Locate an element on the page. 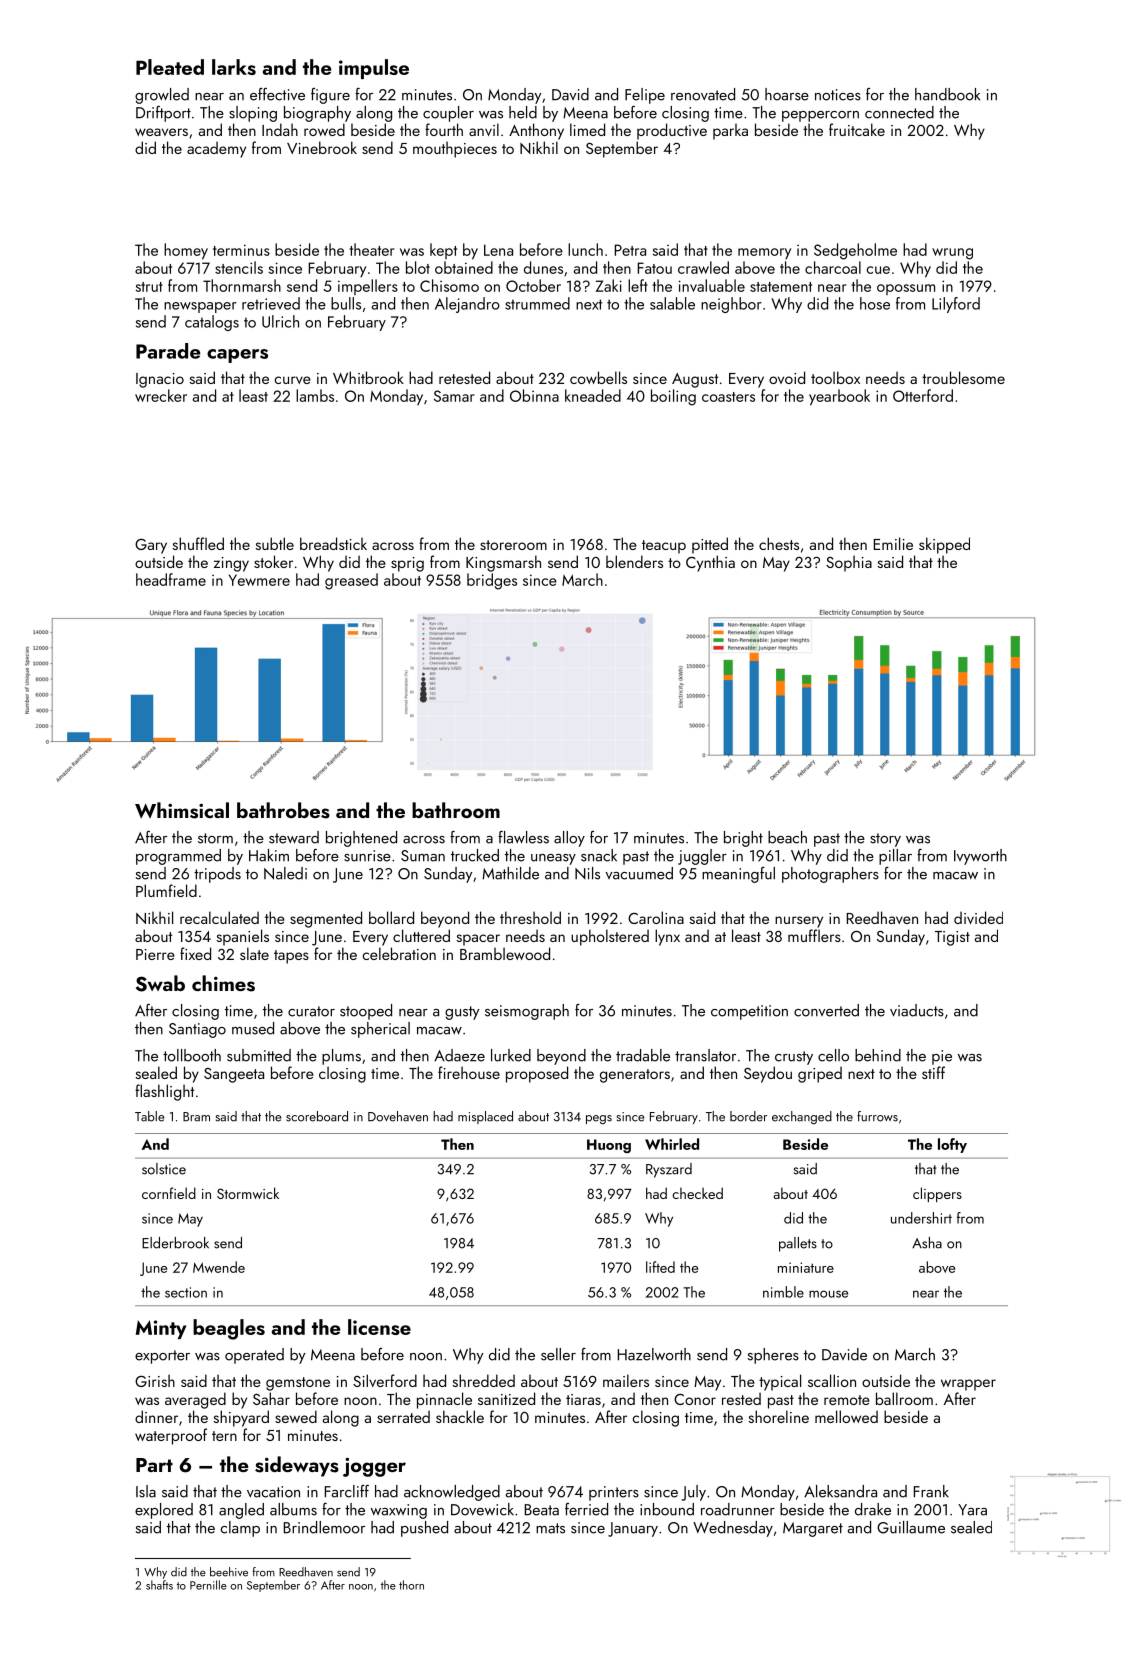 The width and height of the image is (1143, 1656). storeroom is located at coordinates (513, 545).
